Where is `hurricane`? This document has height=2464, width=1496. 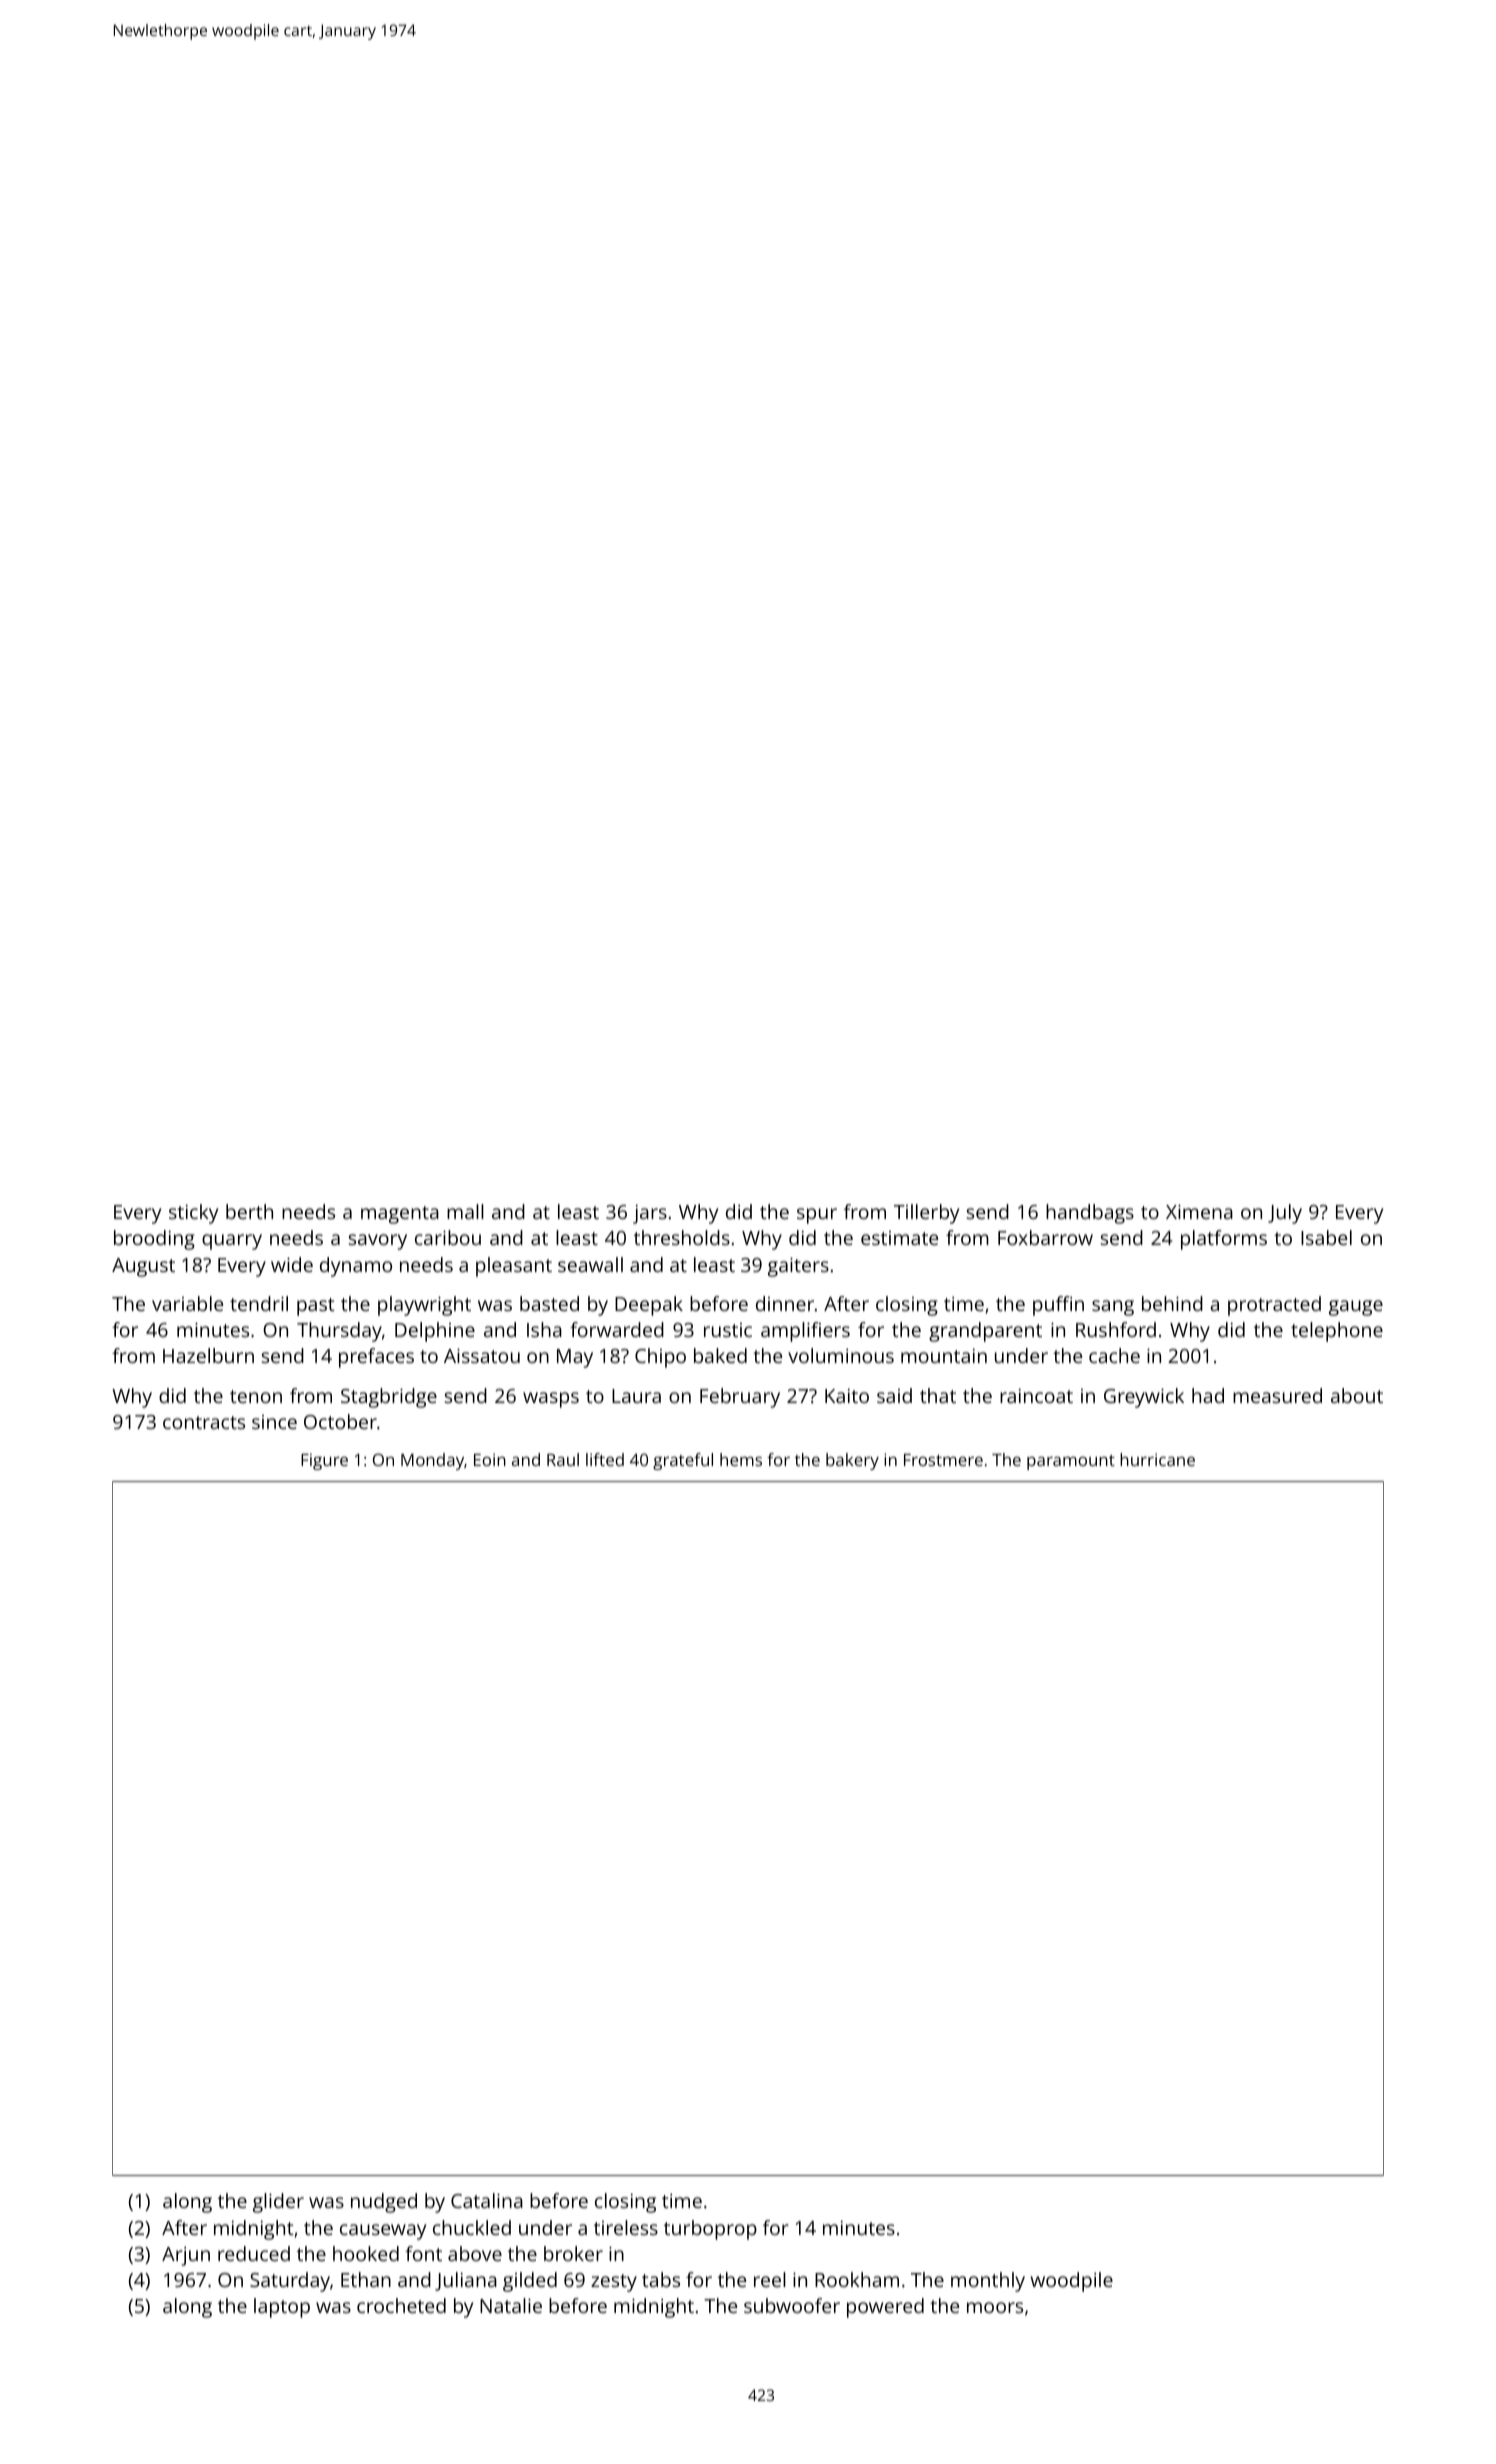 hurricane is located at coordinates (1157, 1459).
